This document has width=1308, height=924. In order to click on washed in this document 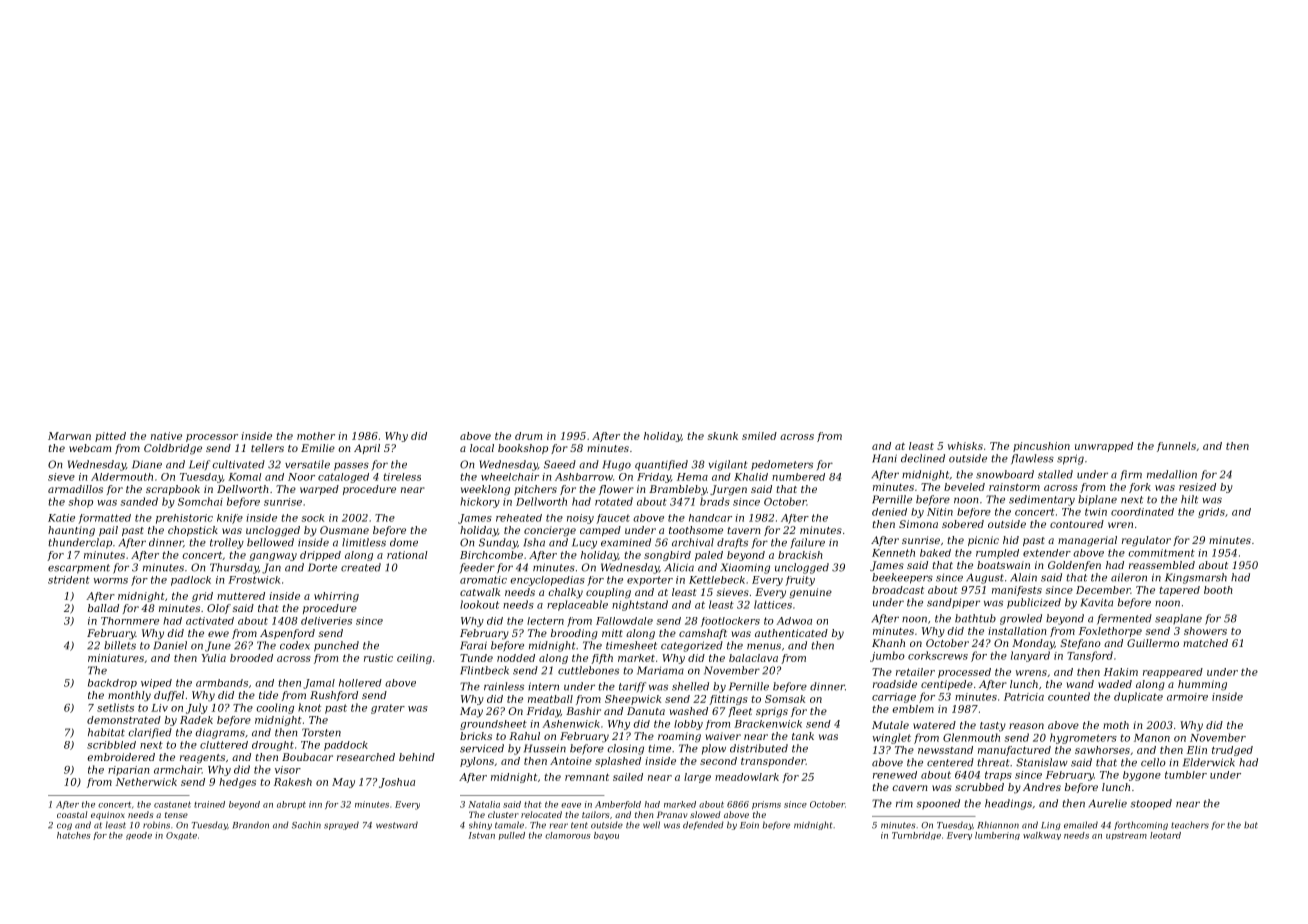, I will do `click(689, 711)`.
